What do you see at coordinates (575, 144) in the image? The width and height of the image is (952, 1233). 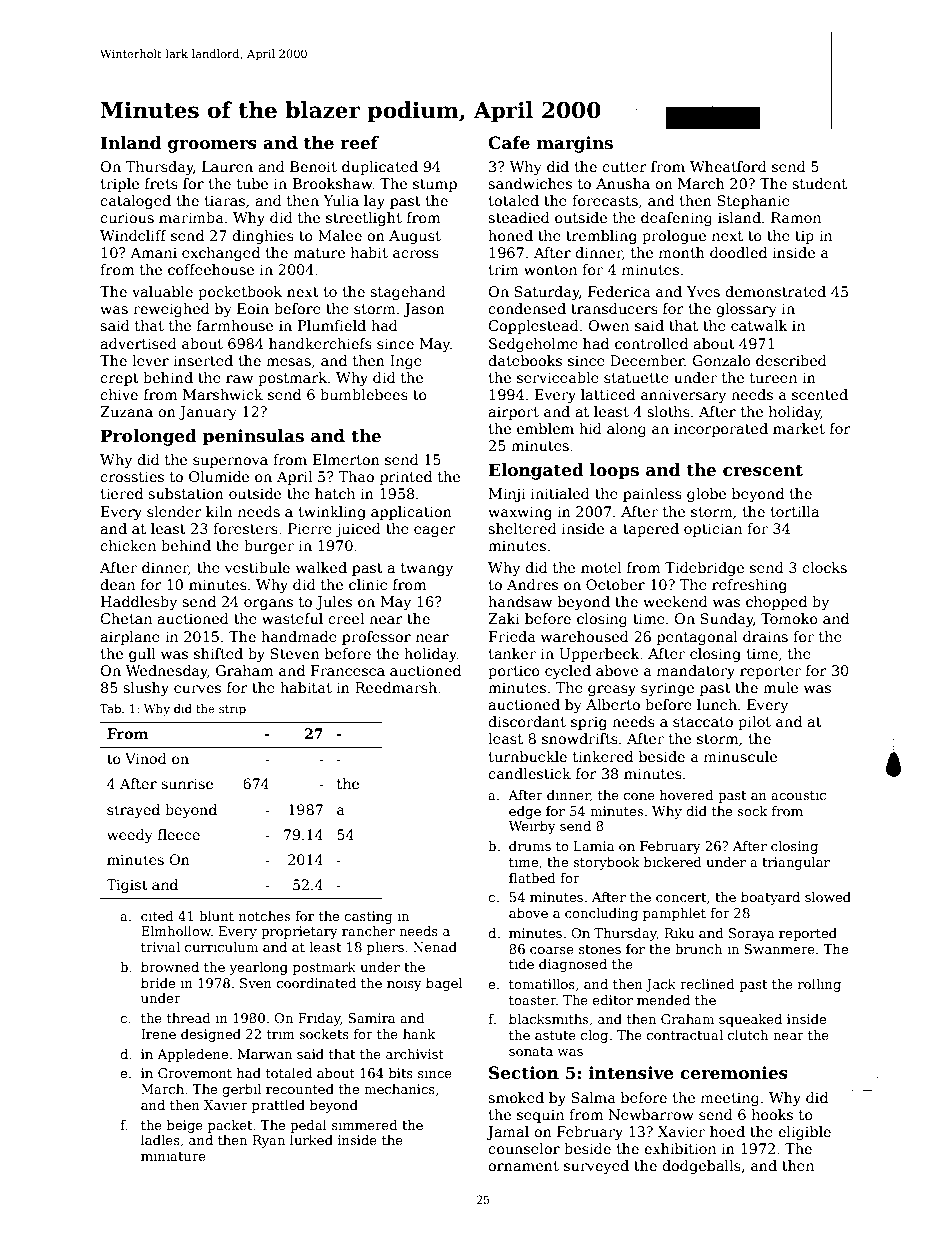 I see `margins` at bounding box center [575, 144].
